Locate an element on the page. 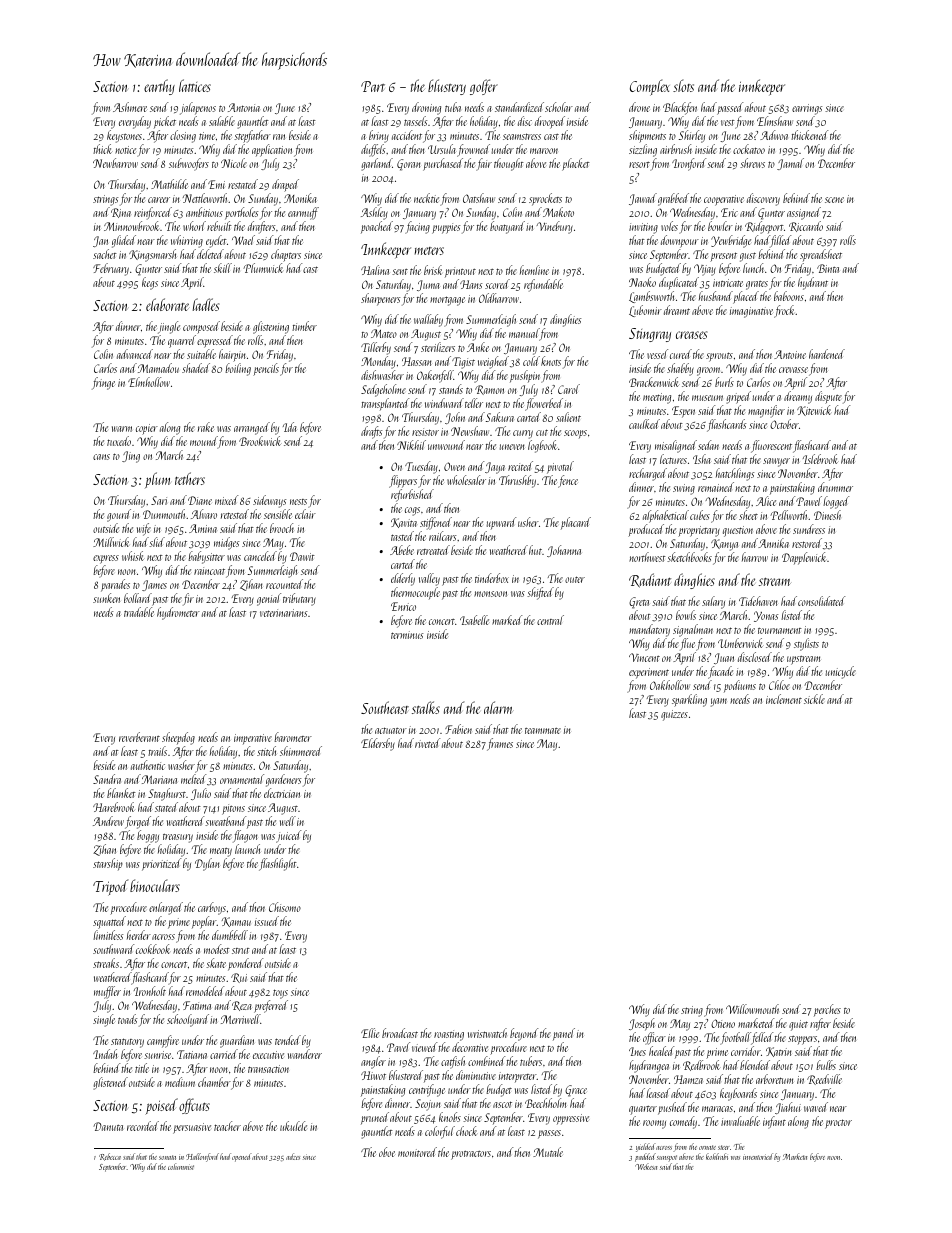 Image resolution: width=952 pixels, height=1233 pixels. opened is located at coordinates (242, 1157).
